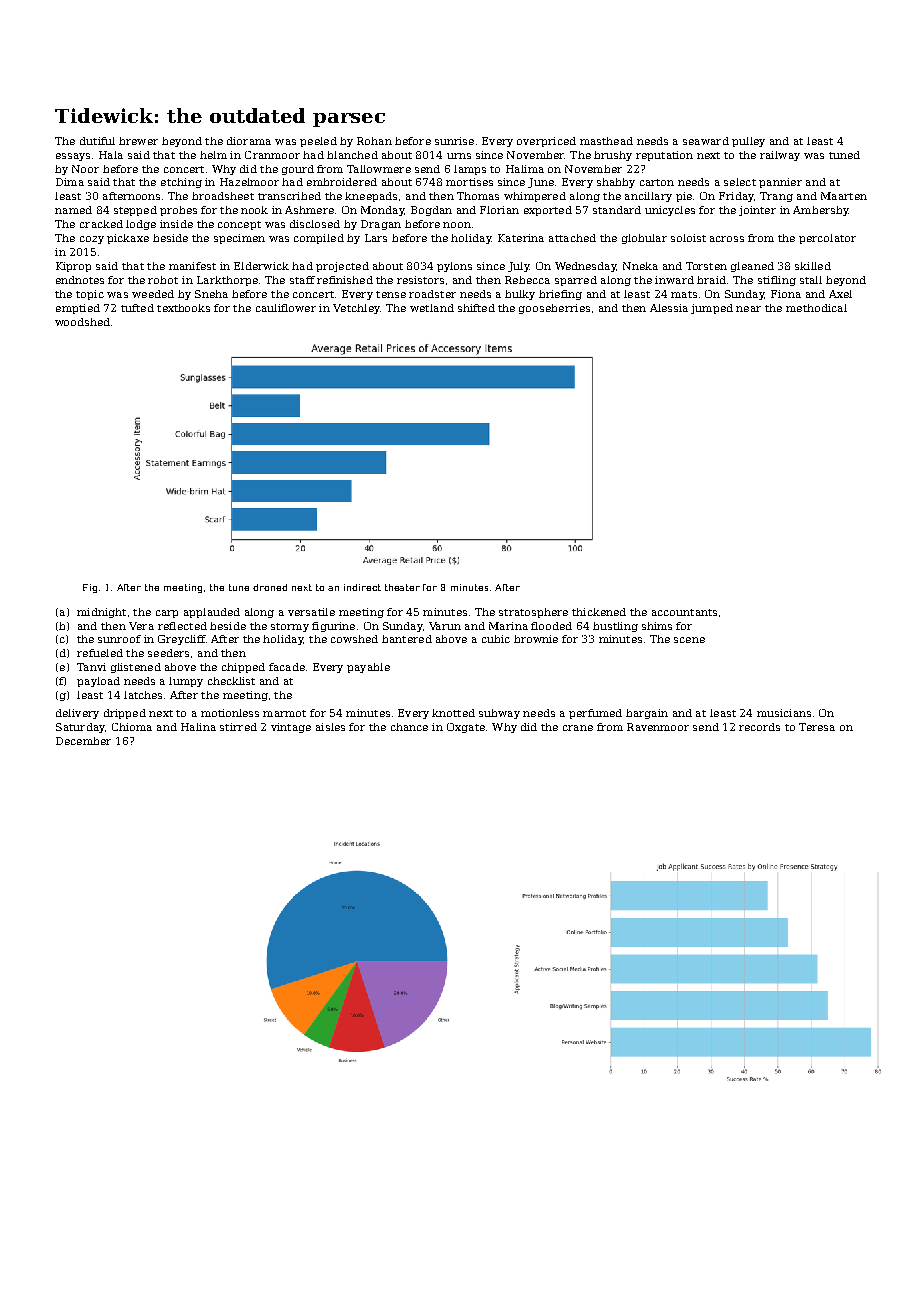 Image resolution: width=924 pixels, height=1308 pixels. I want to click on bargain, so click(647, 714).
